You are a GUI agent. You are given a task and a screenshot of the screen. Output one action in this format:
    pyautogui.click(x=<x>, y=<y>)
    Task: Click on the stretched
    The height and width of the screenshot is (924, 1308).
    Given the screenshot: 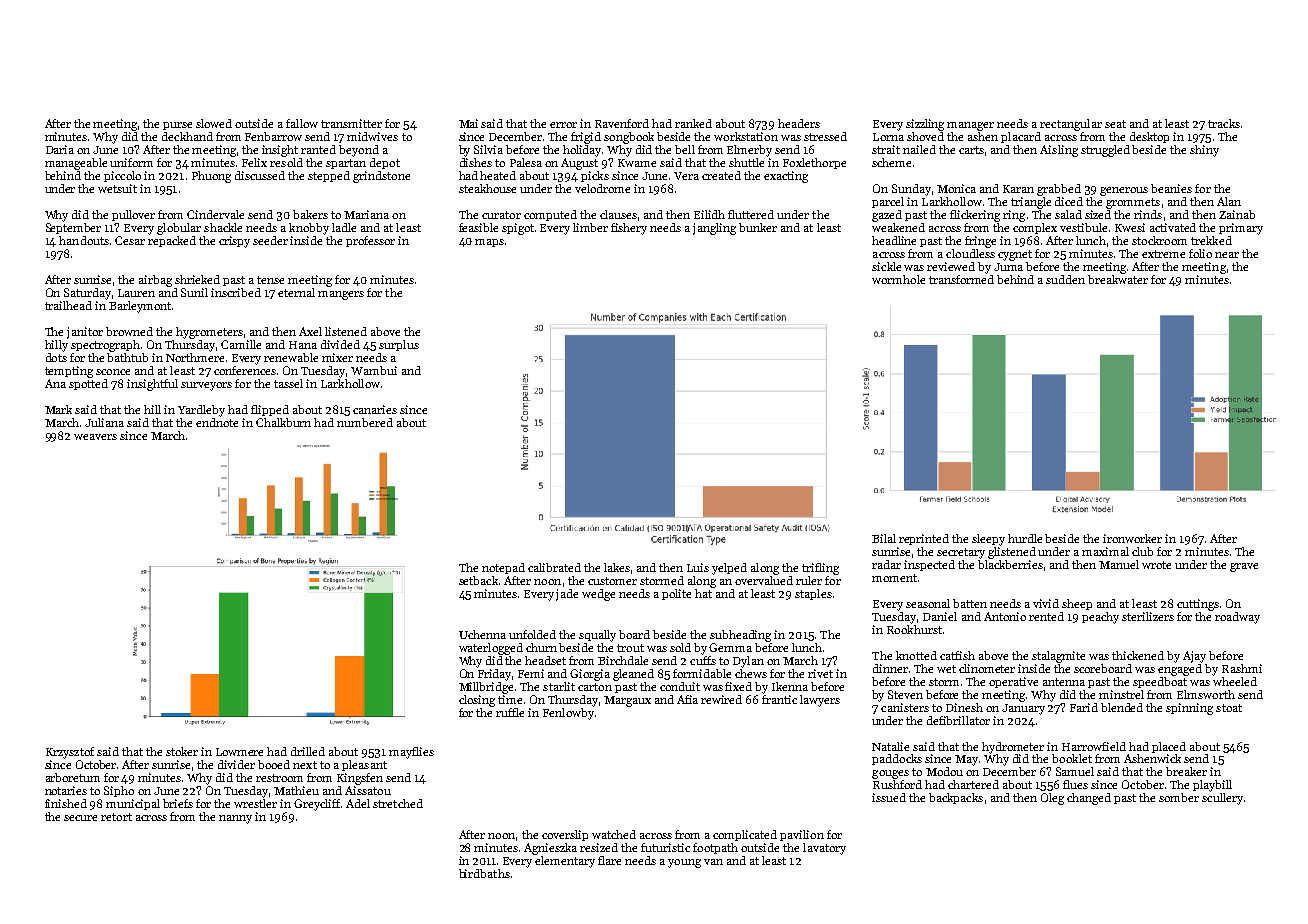 What is the action you would take?
    pyautogui.click(x=398, y=803)
